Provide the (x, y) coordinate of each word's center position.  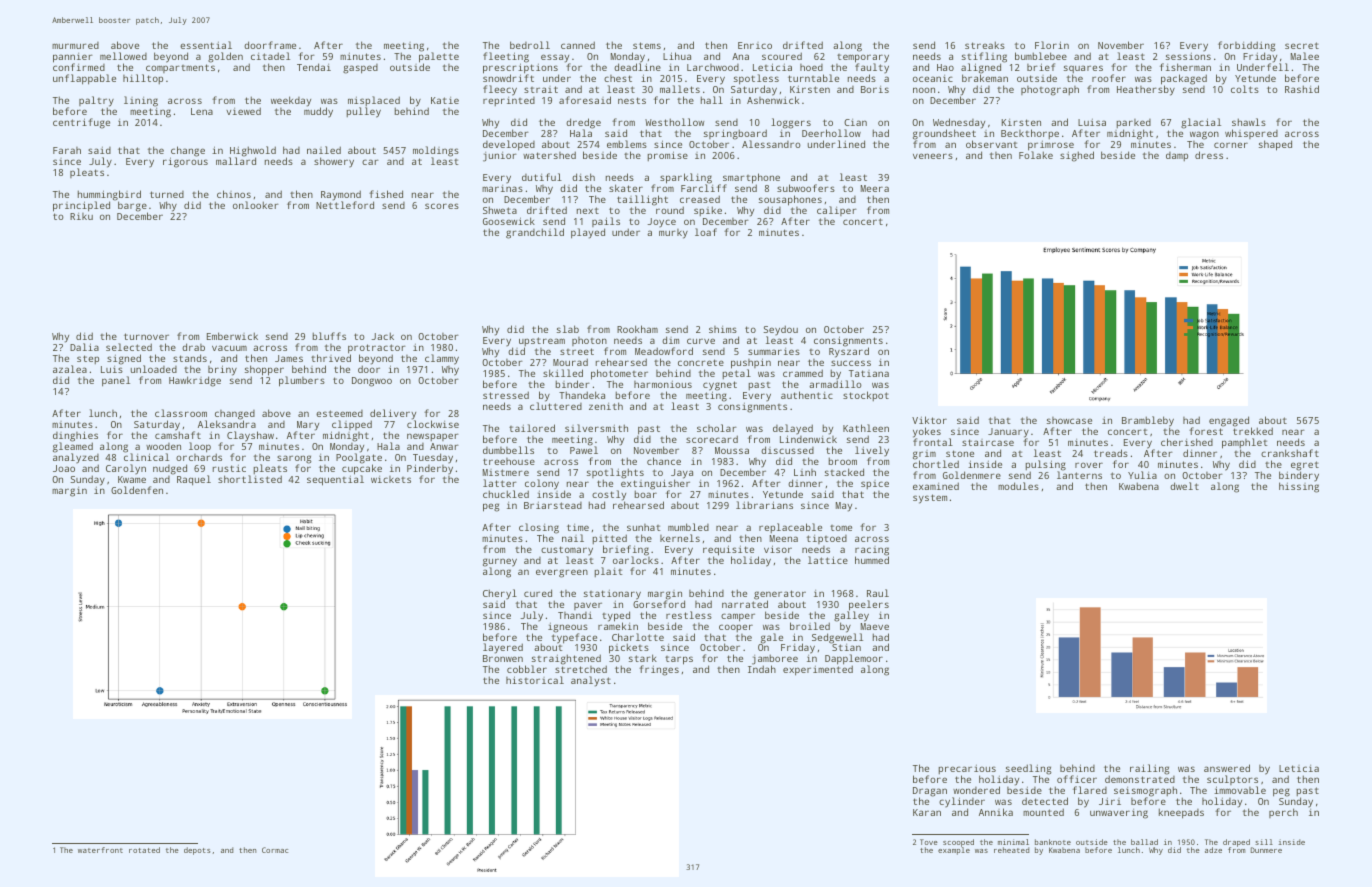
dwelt (1184, 486)
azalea (70, 369)
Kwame (132, 479)
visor (778, 549)
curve (701, 341)
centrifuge (81, 123)
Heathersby (1146, 90)
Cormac (275, 850)
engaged (1229, 421)
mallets (680, 89)
